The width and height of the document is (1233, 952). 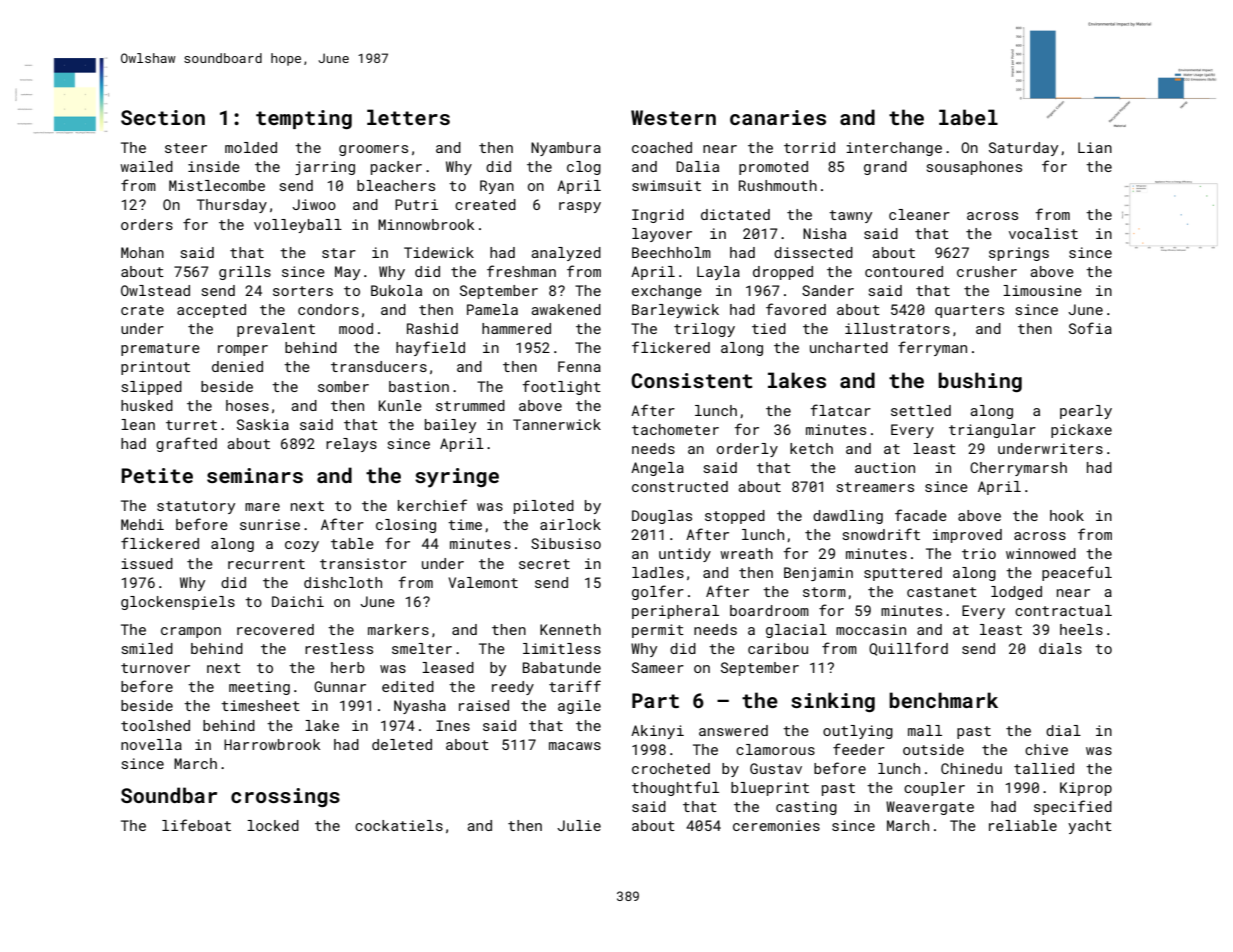 What do you see at coordinates (566, 149) in the document?
I see `Nyambura` at bounding box center [566, 149].
